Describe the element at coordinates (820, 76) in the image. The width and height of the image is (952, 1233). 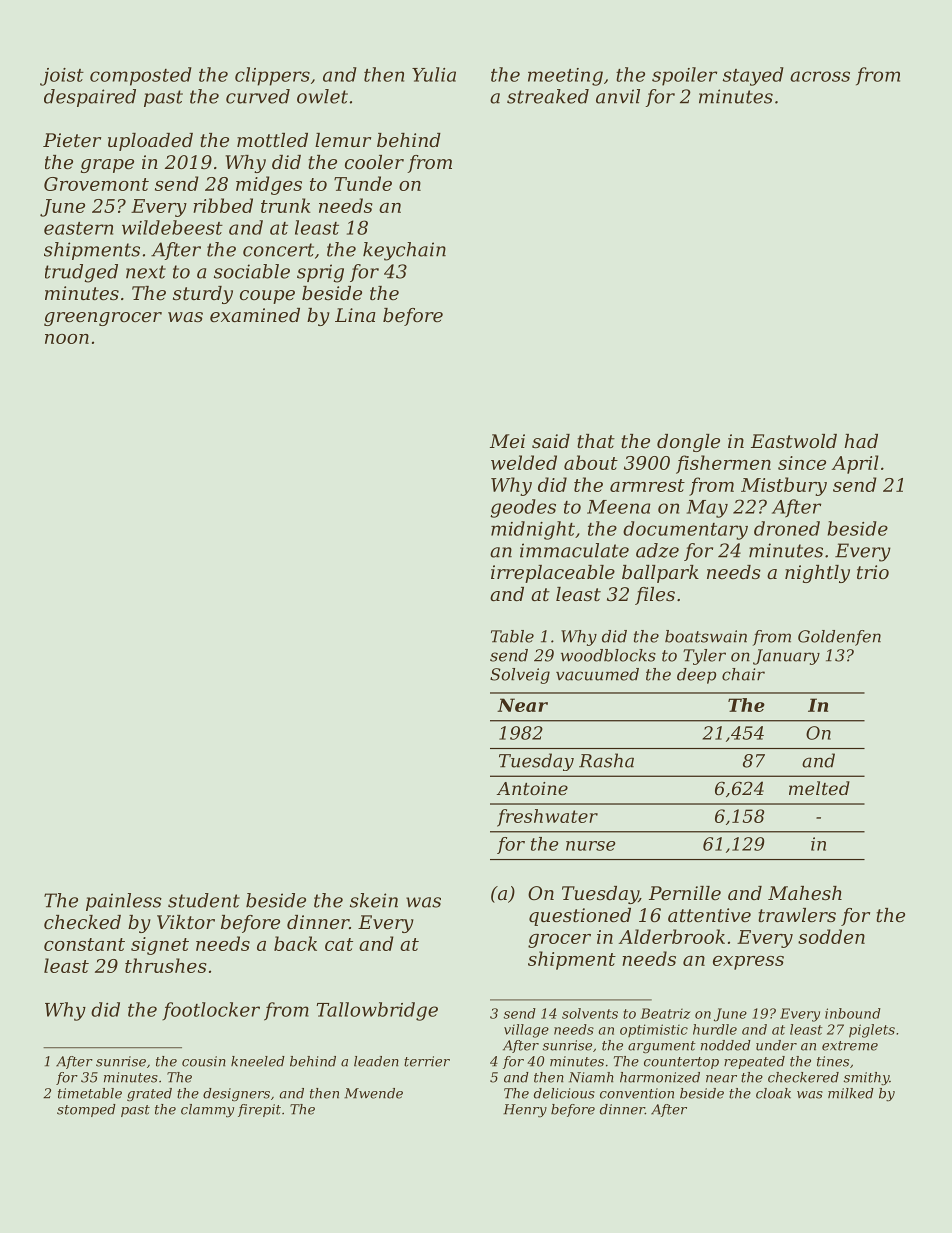
I see `across` at that location.
